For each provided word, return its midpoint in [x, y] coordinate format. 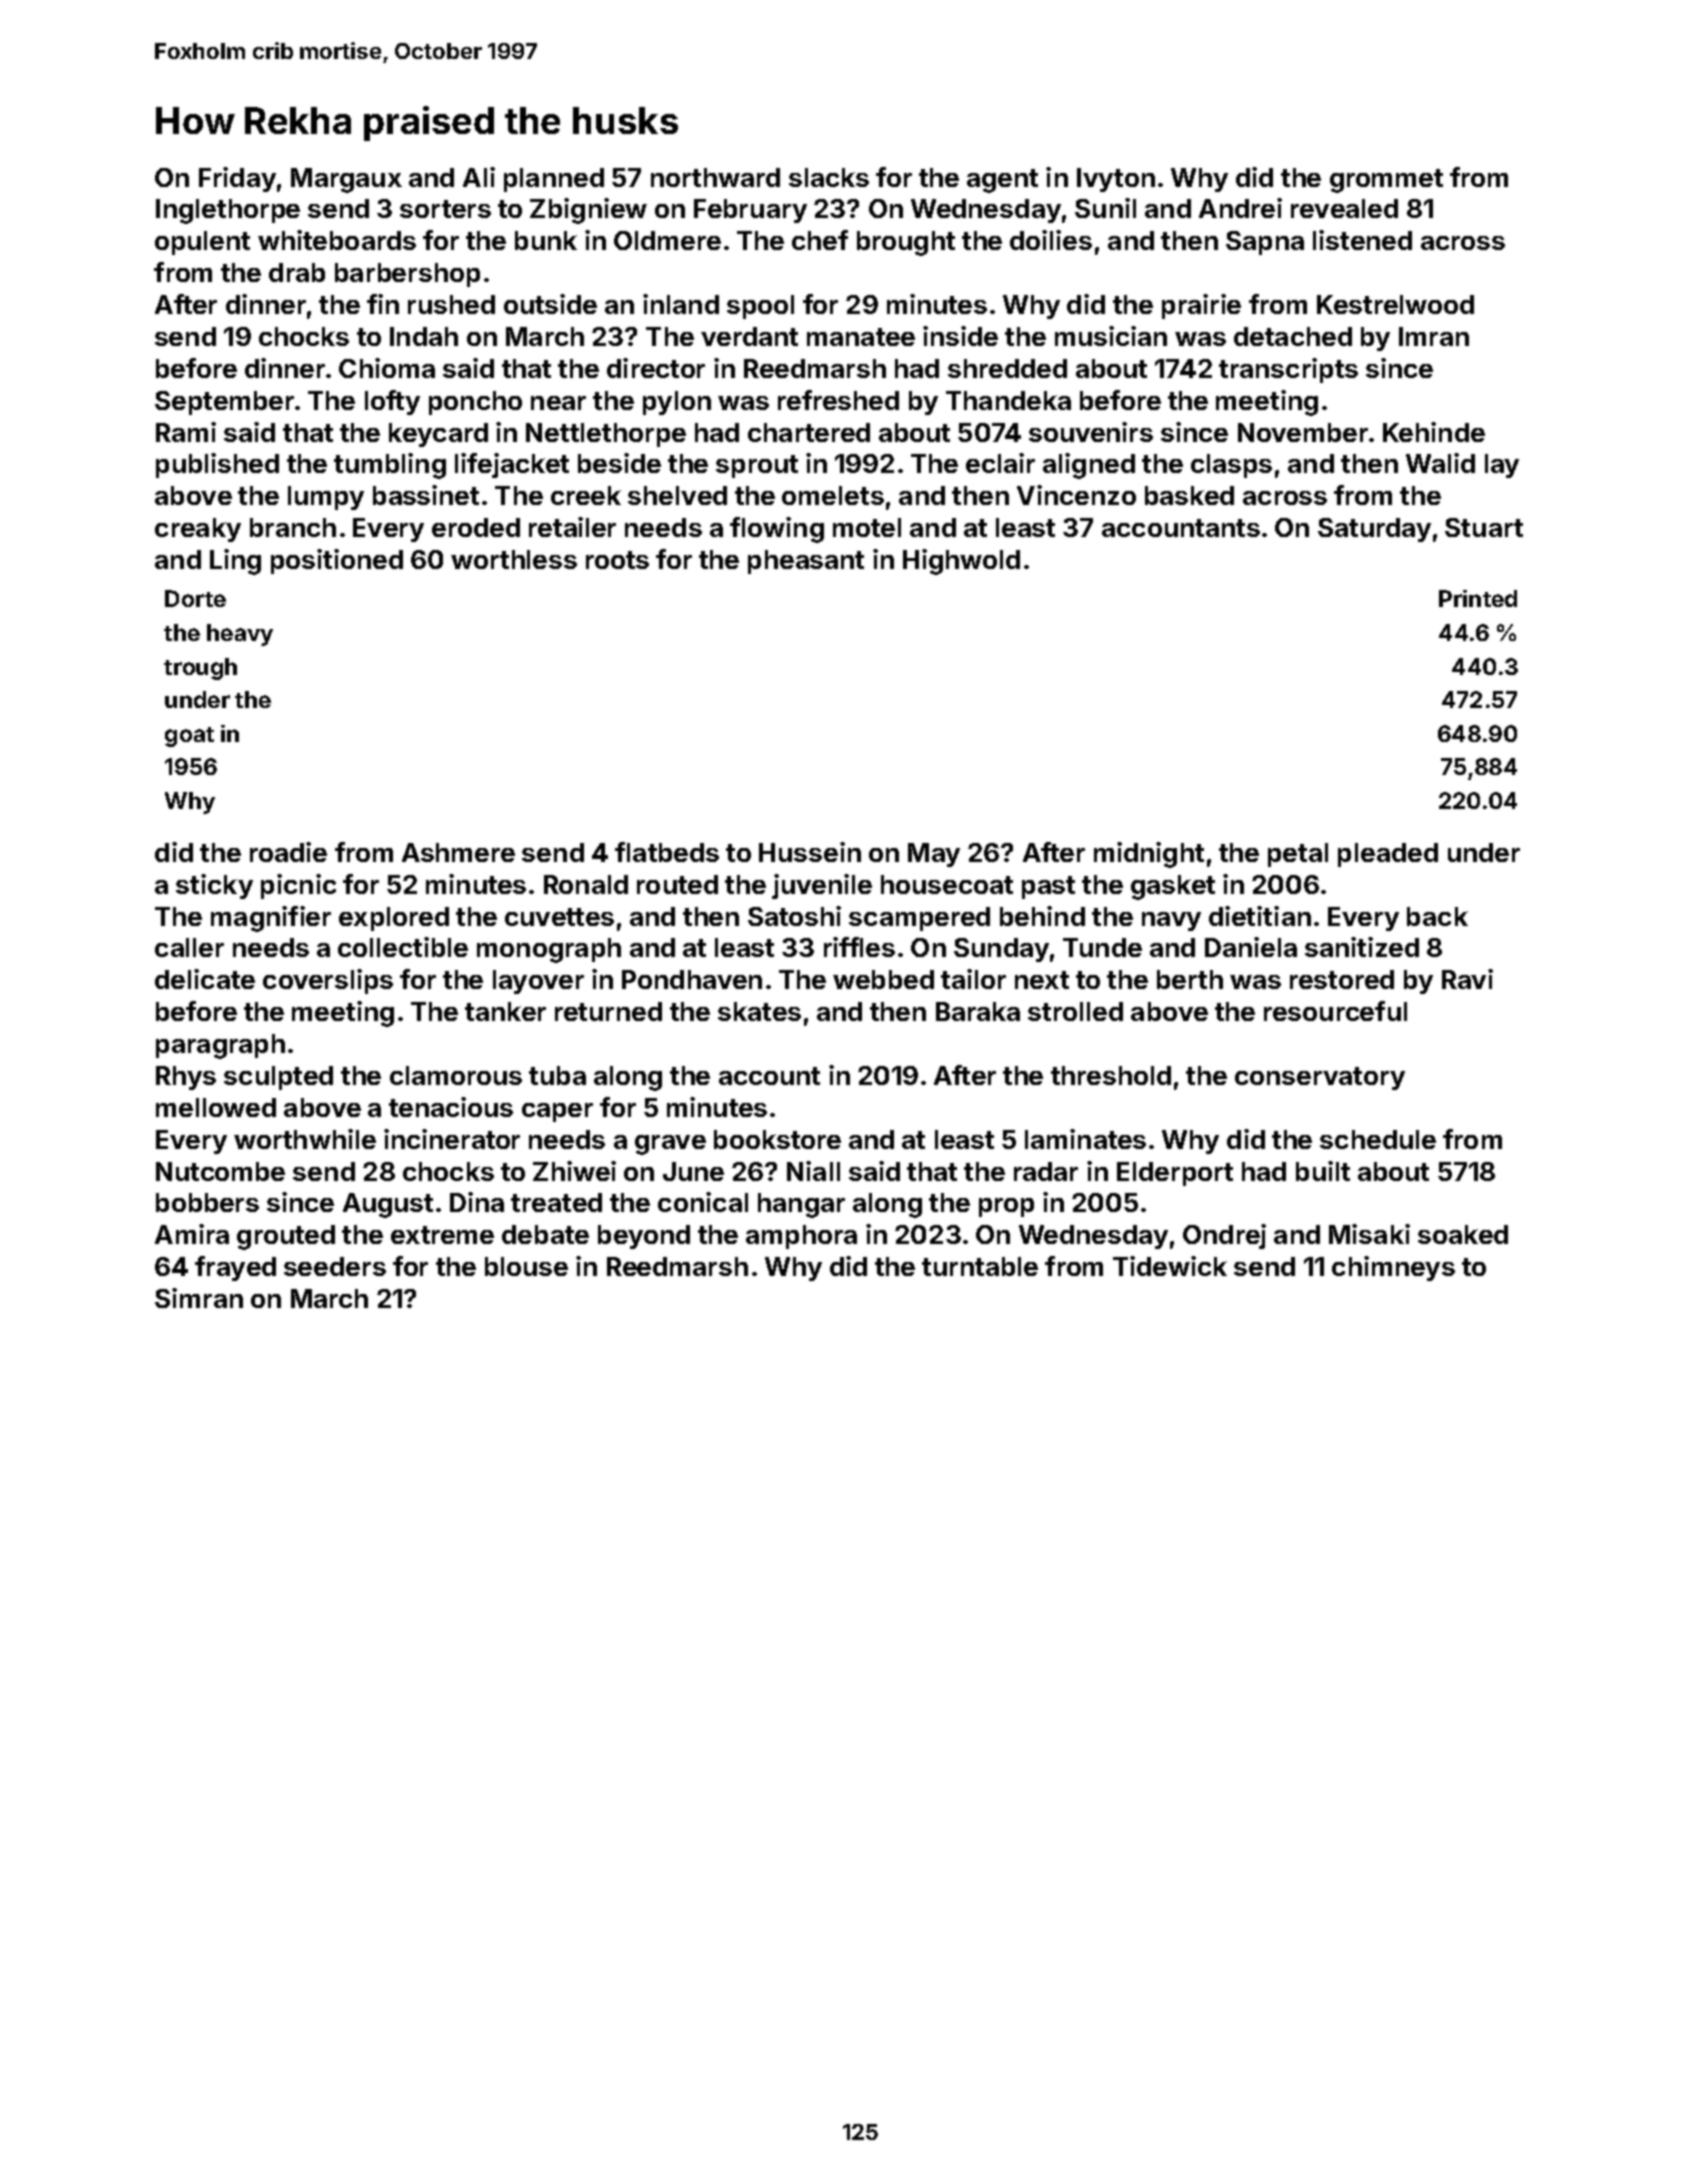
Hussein [810, 852]
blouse [526, 1266]
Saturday [1374, 530]
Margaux [346, 180]
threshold [1111, 1075]
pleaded [1388, 855]
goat [189, 737]
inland [681, 304]
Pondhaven [692, 979]
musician [1111, 336]
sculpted [278, 1078]
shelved [677, 495]
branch [293, 527]
